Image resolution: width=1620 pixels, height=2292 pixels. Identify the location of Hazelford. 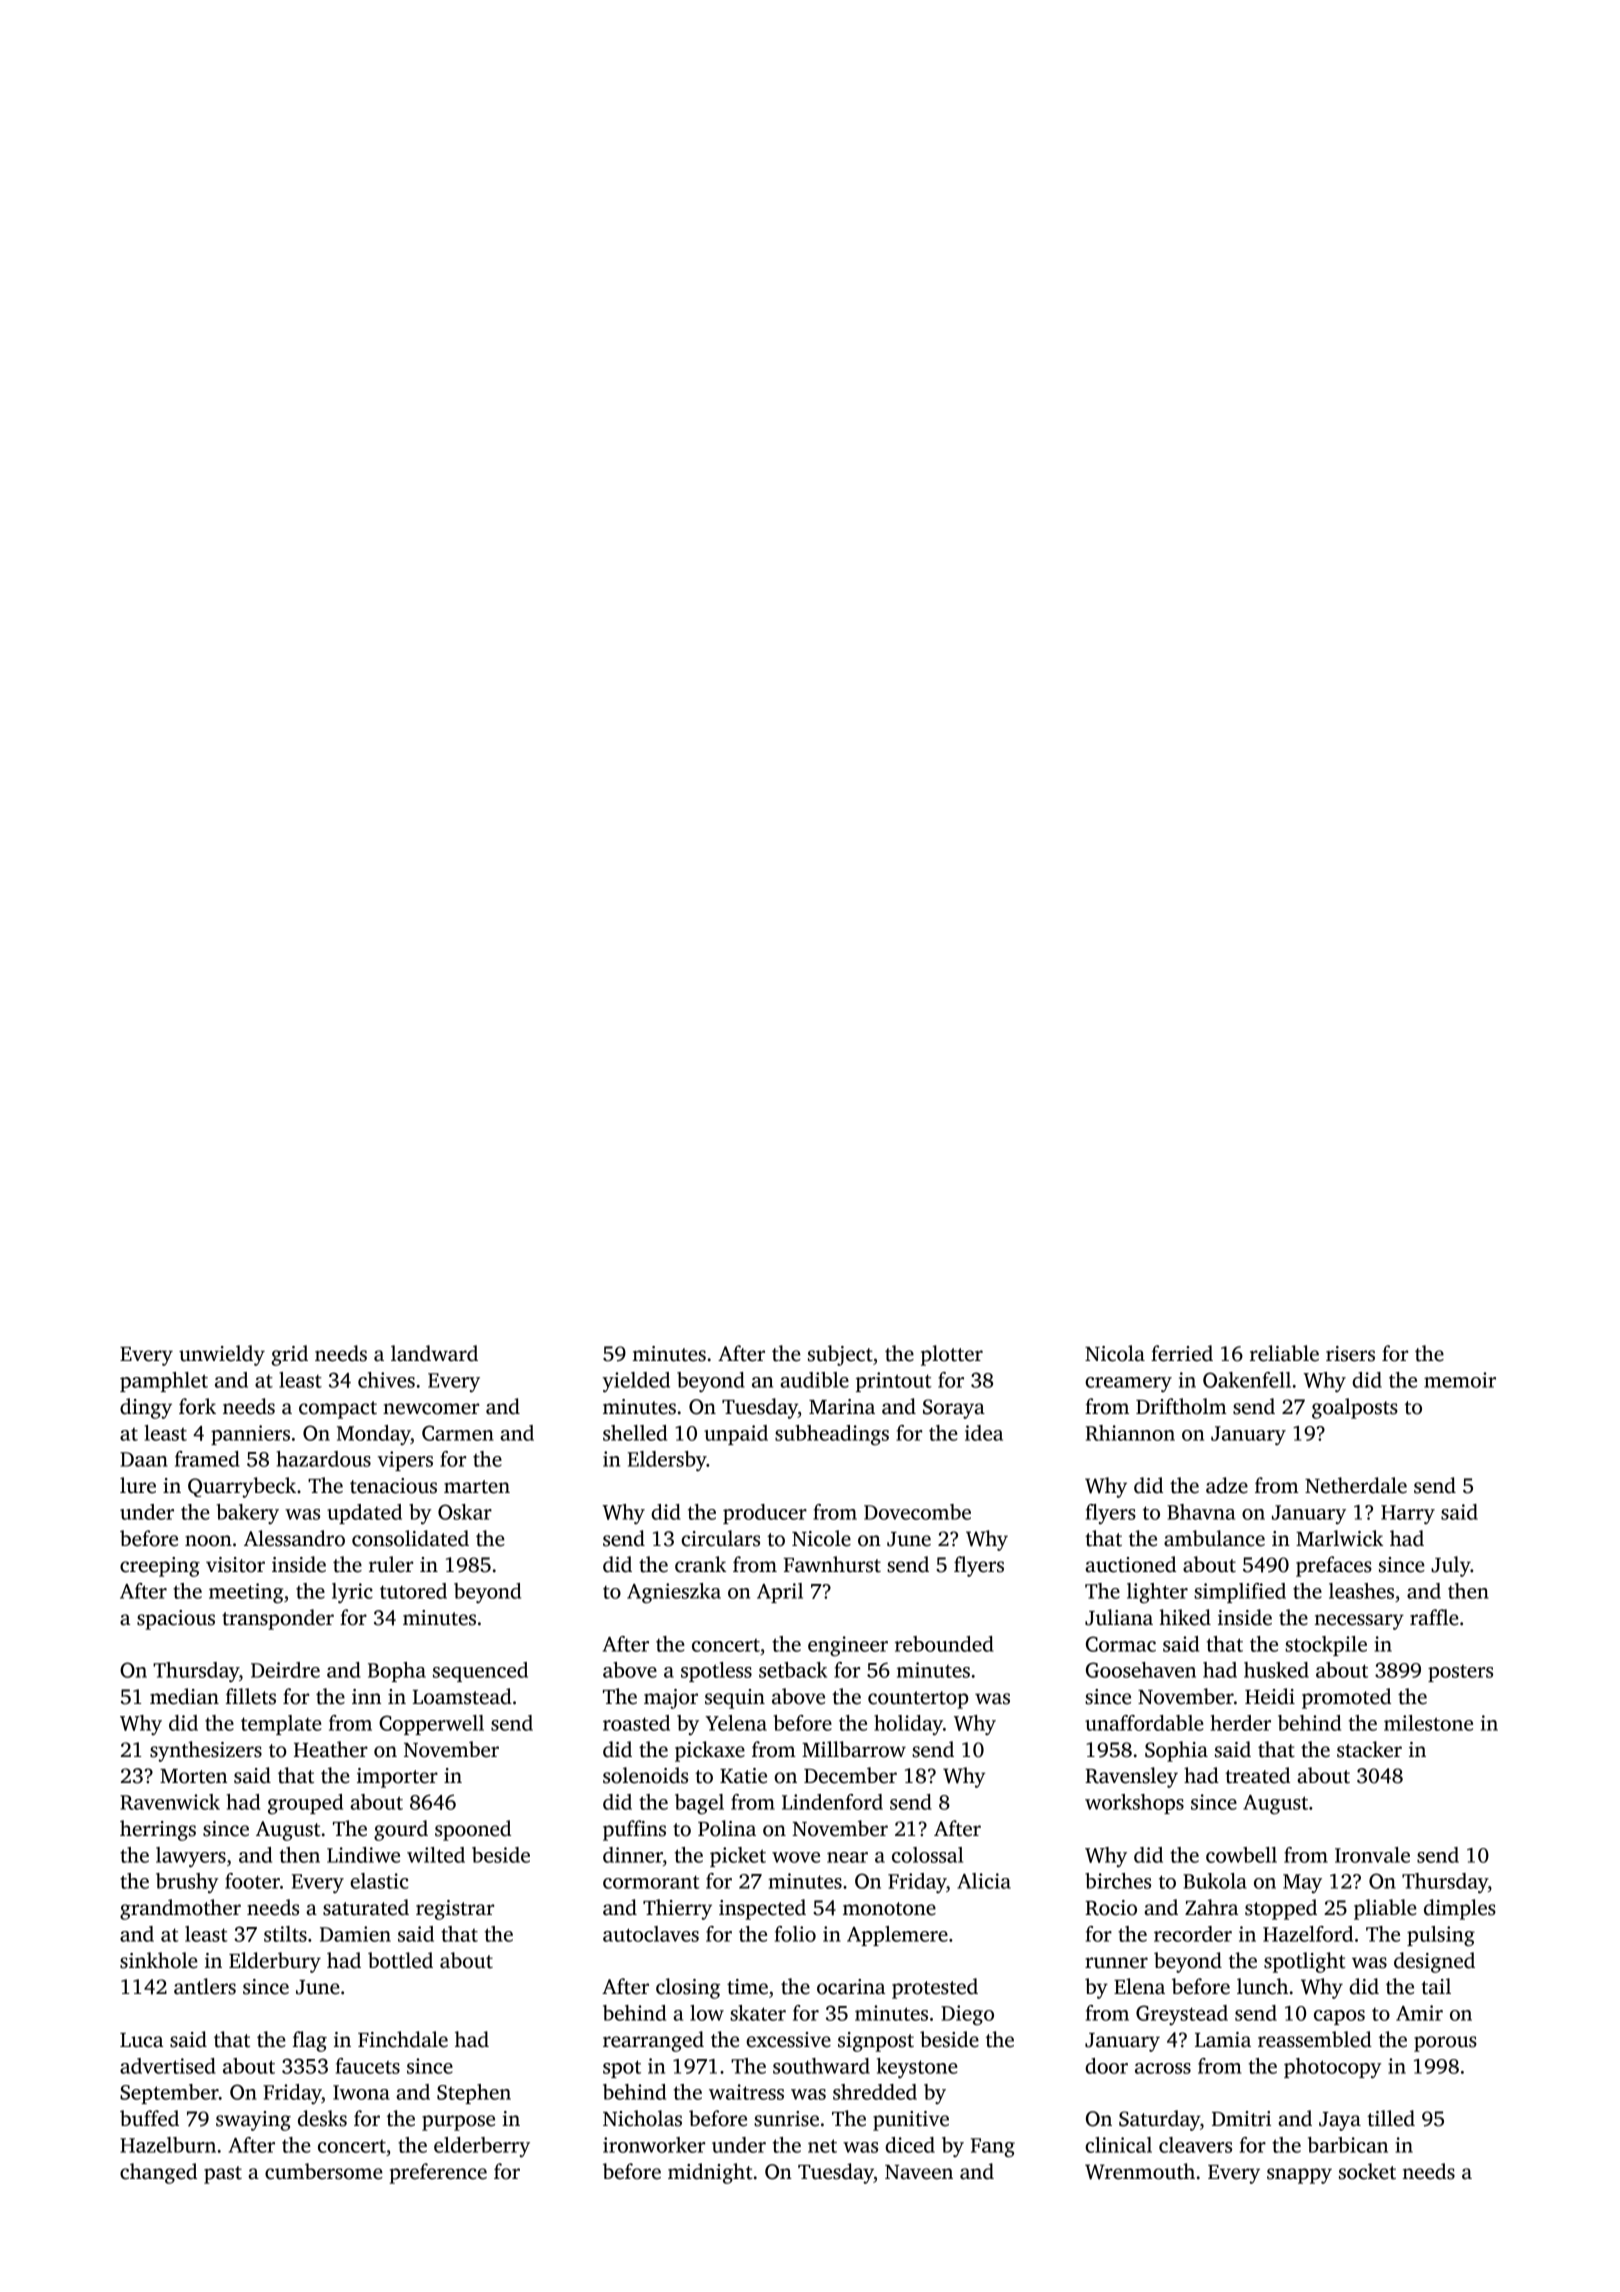
(1308, 1934).
